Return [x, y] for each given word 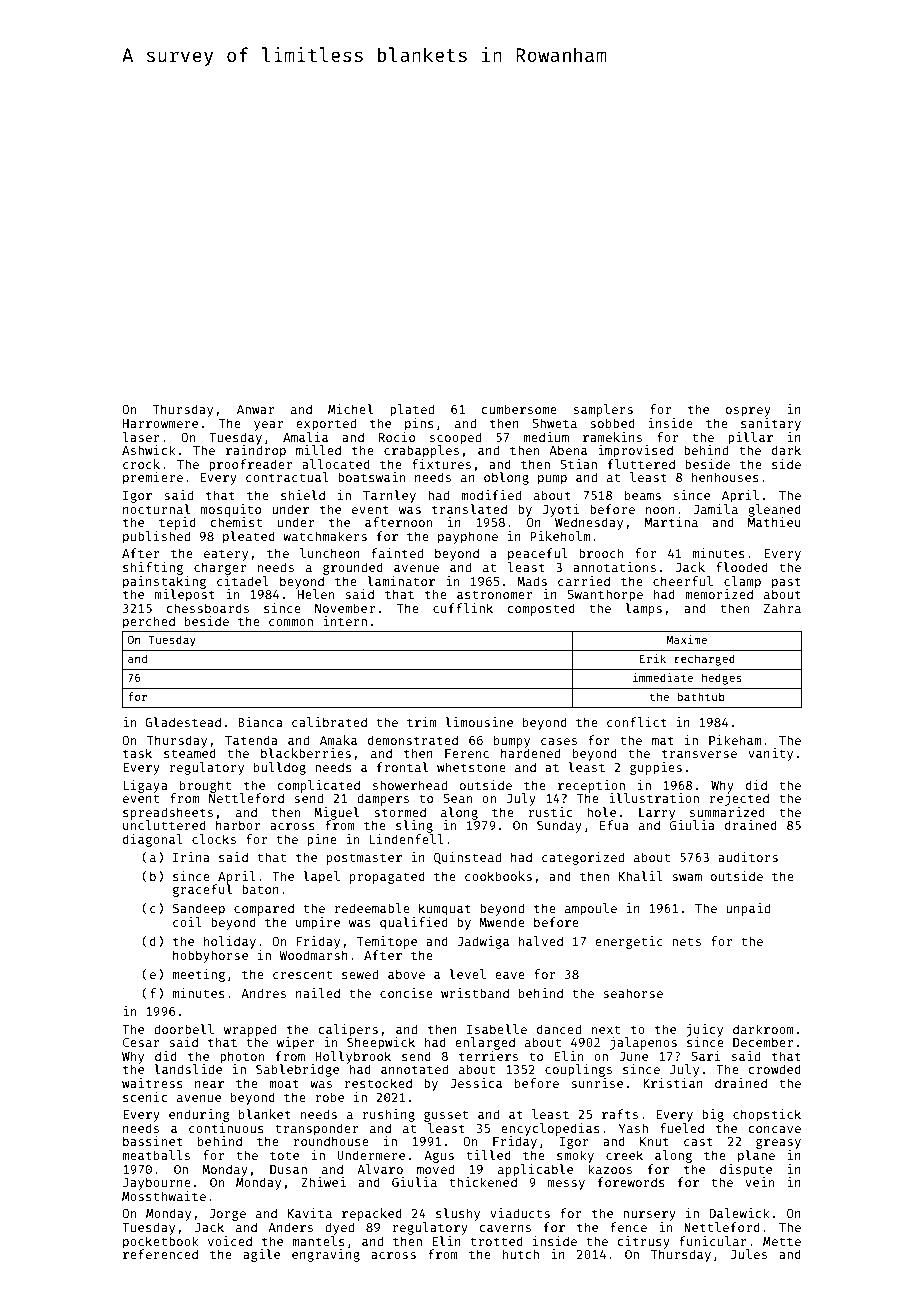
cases [559, 741]
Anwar [255, 409]
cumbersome [519, 409]
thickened [483, 1182]
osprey [748, 412]
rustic [550, 812]
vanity [770, 754]
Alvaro [380, 1169]
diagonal [153, 840]
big [713, 1115]
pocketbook [161, 1242]
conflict [637, 722]
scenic [145, 1097]
